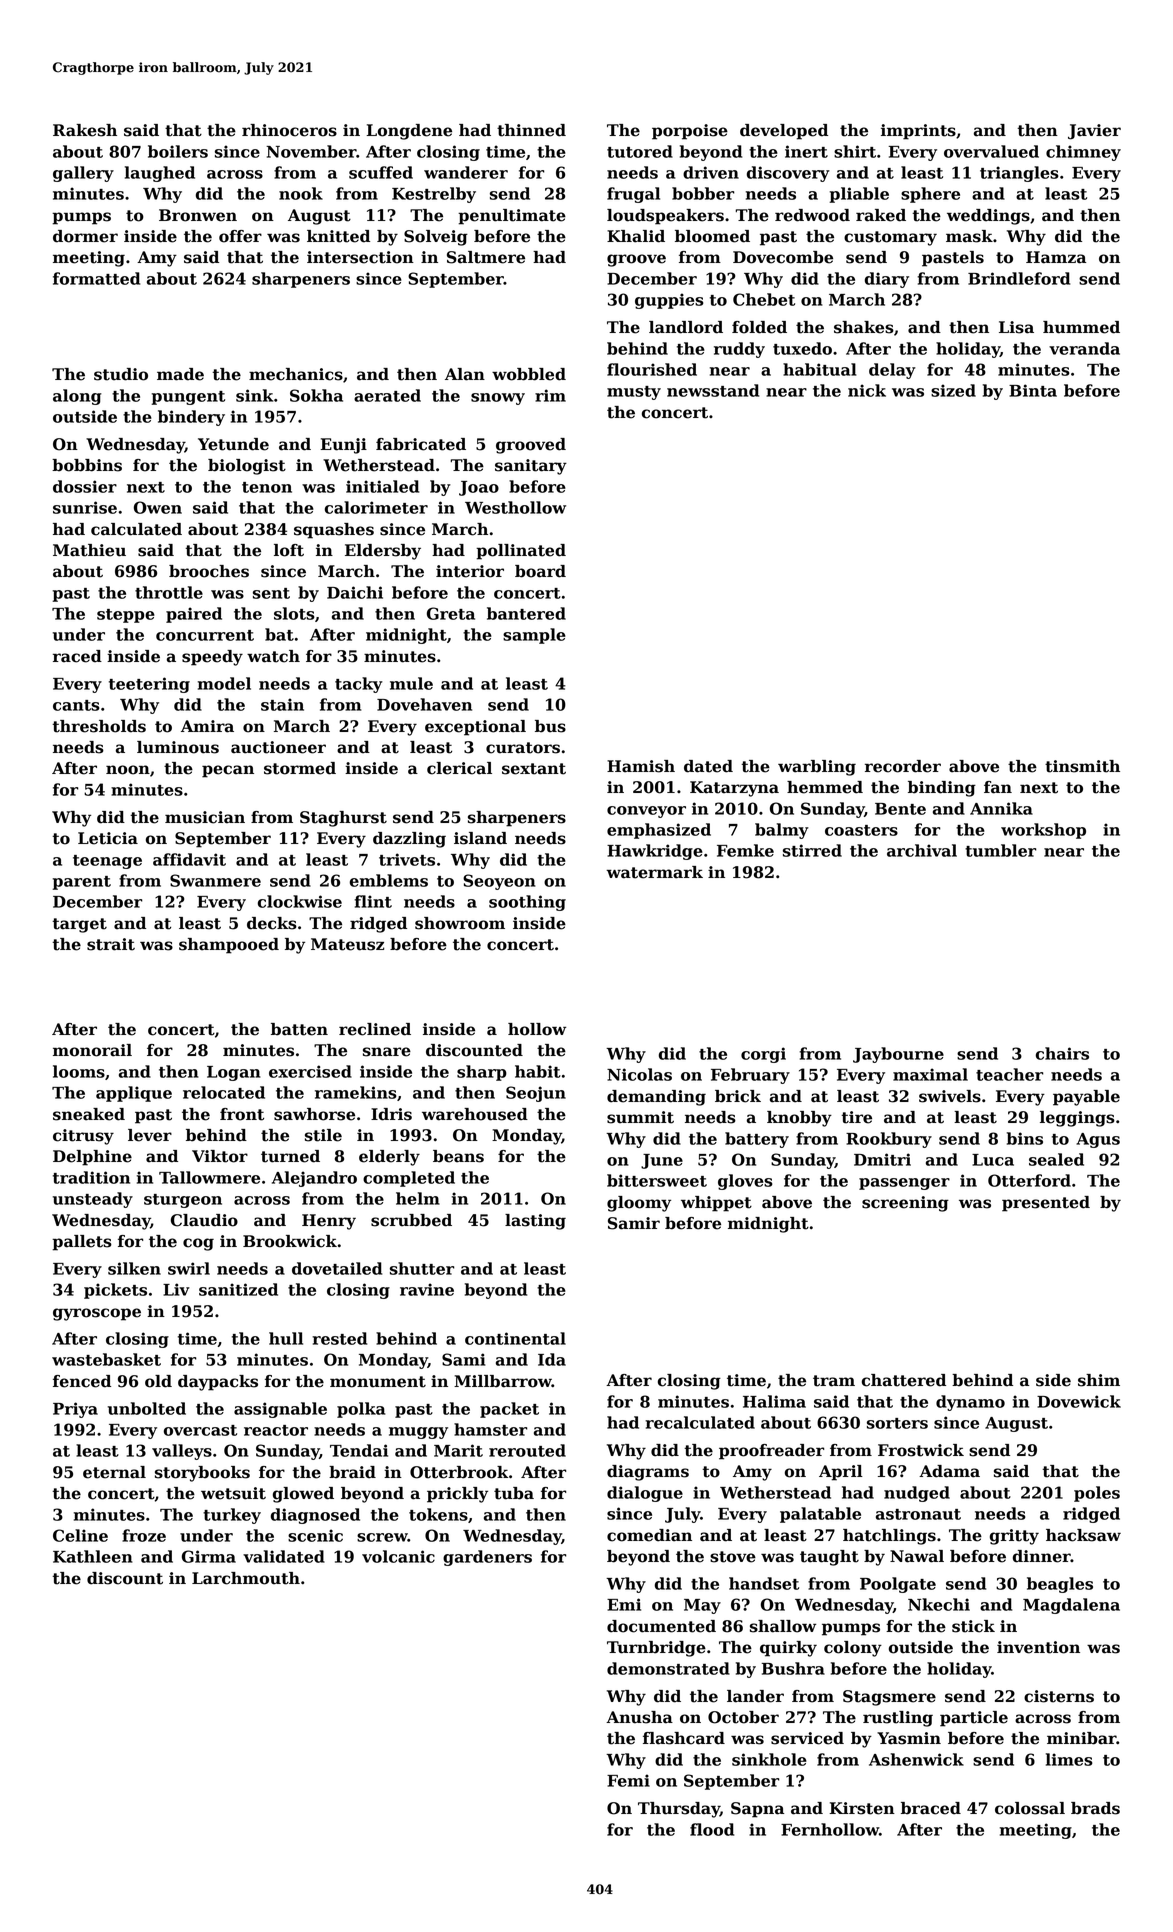 The height and width of the document is (1932, 1173). I want to click on corgi, so click(763, 1055).
